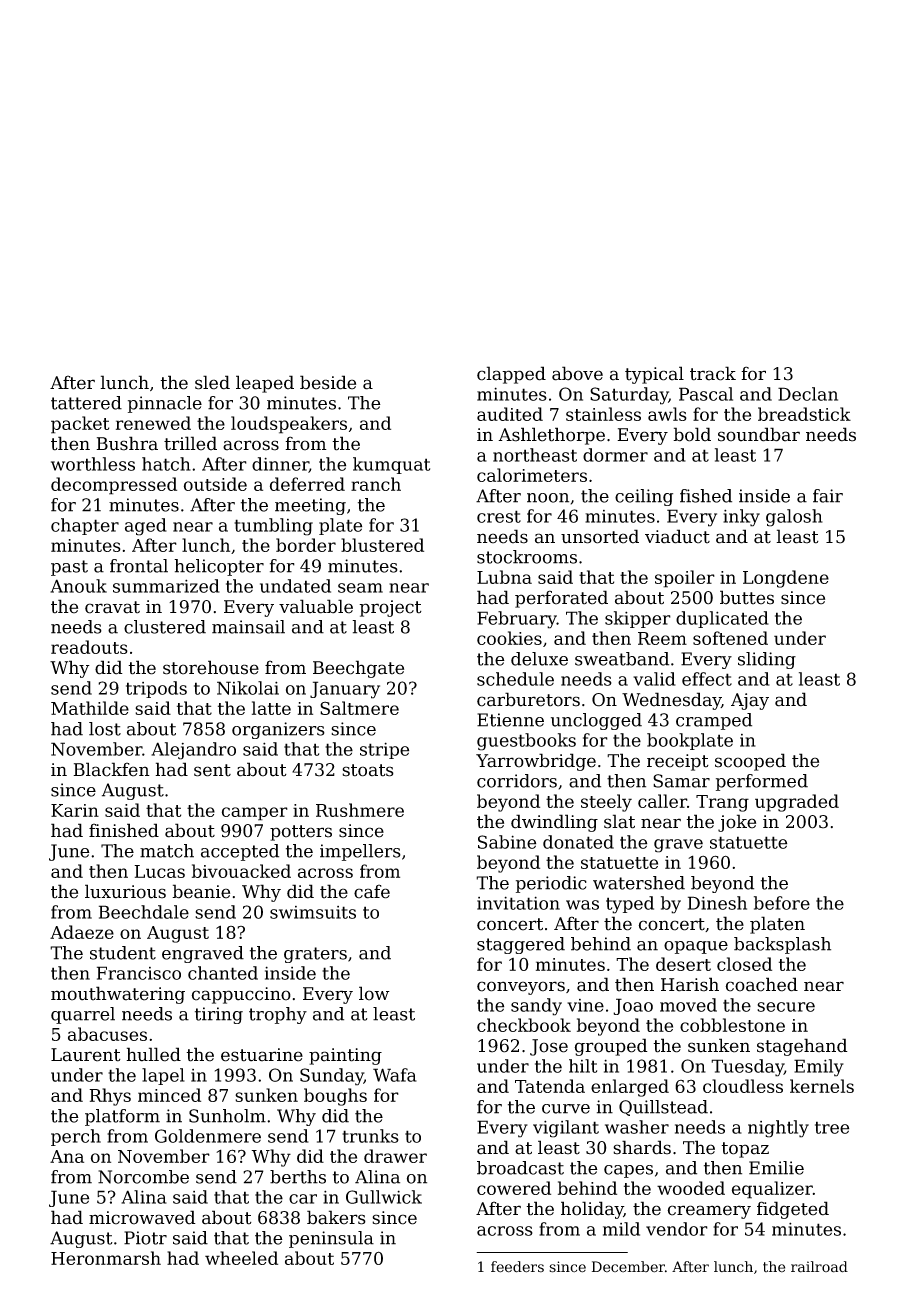  Describe the element at coordinates (521, 988) in the screenshot. I see `conveyors` at that location.
